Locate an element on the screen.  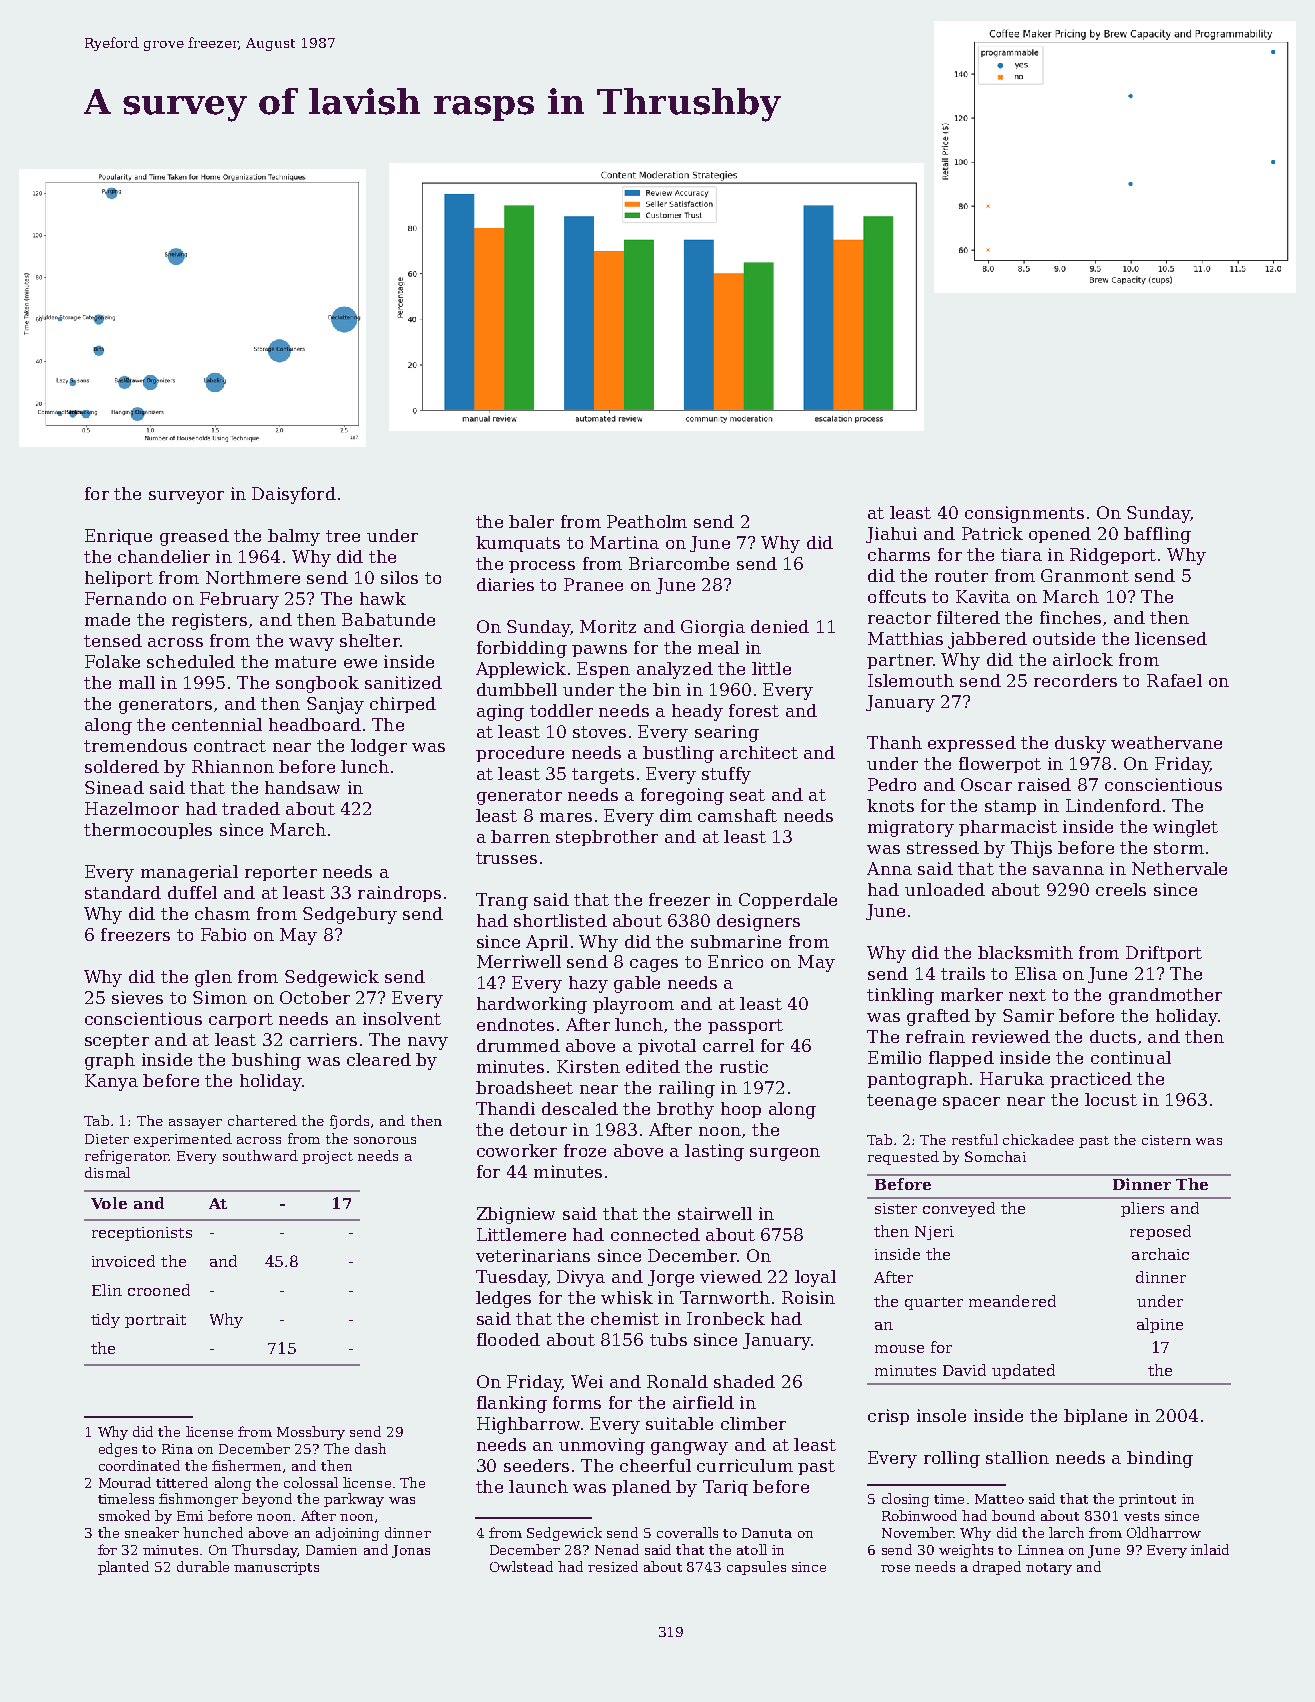
locust is located at coordinates (1111, 1099).
